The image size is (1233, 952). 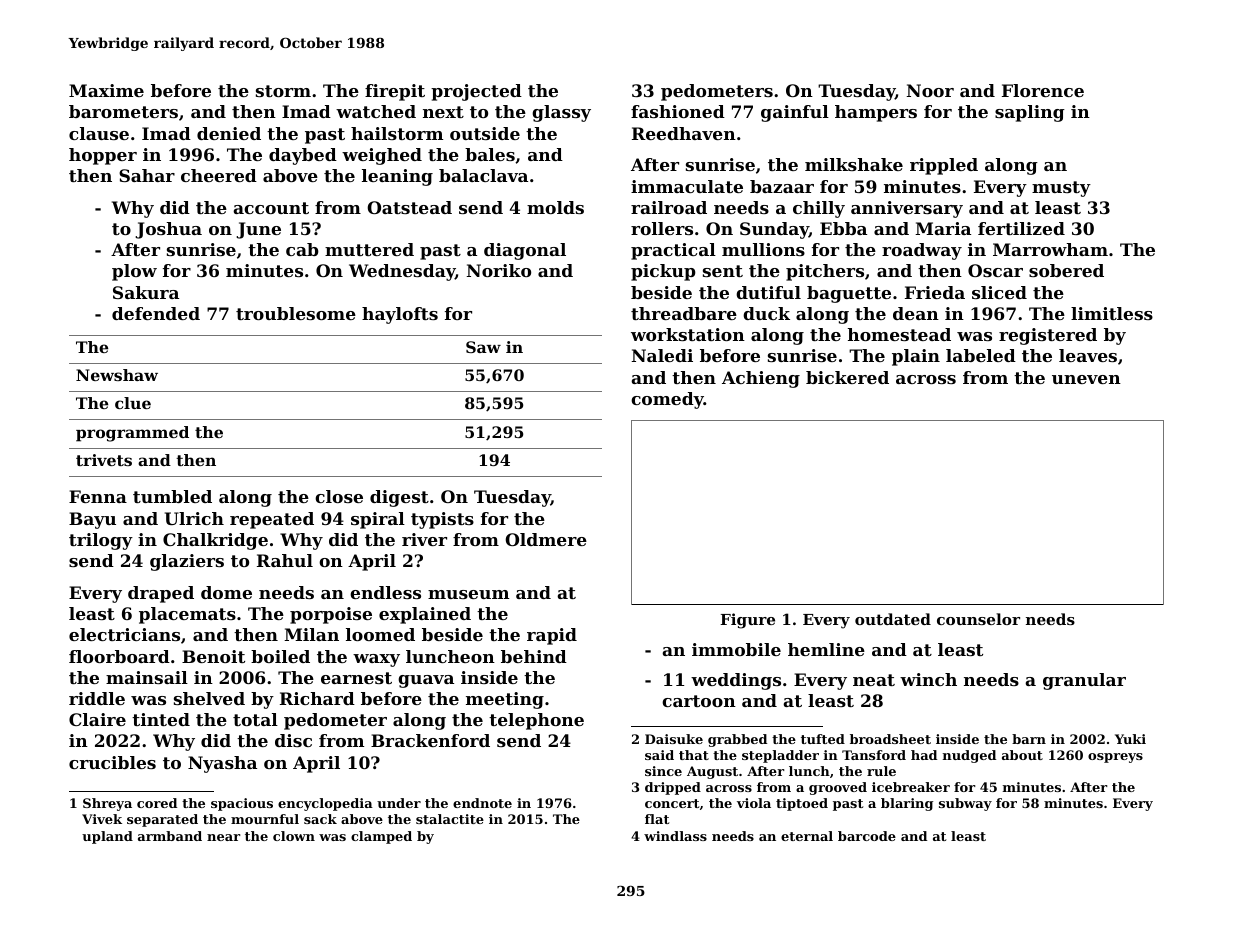 I want to click on Florence, so click(x=1043, y=90).
